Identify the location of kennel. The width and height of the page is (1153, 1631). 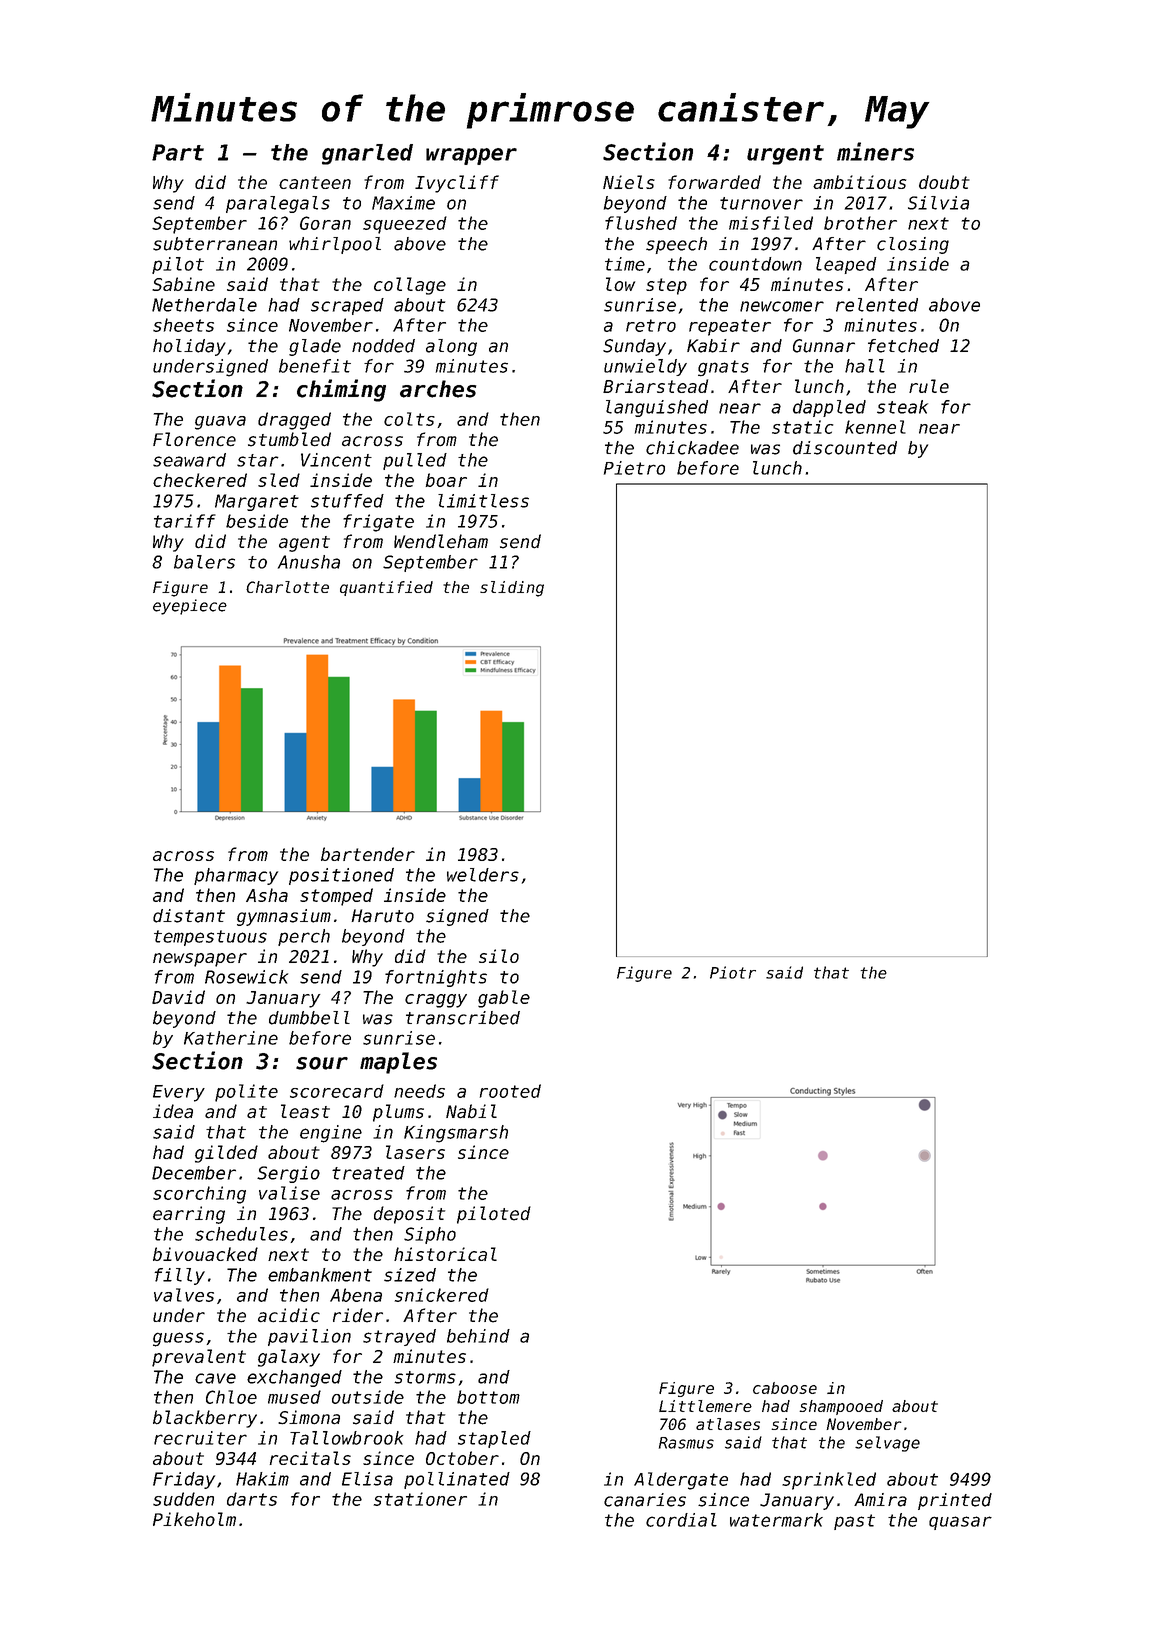
(875, 427).
